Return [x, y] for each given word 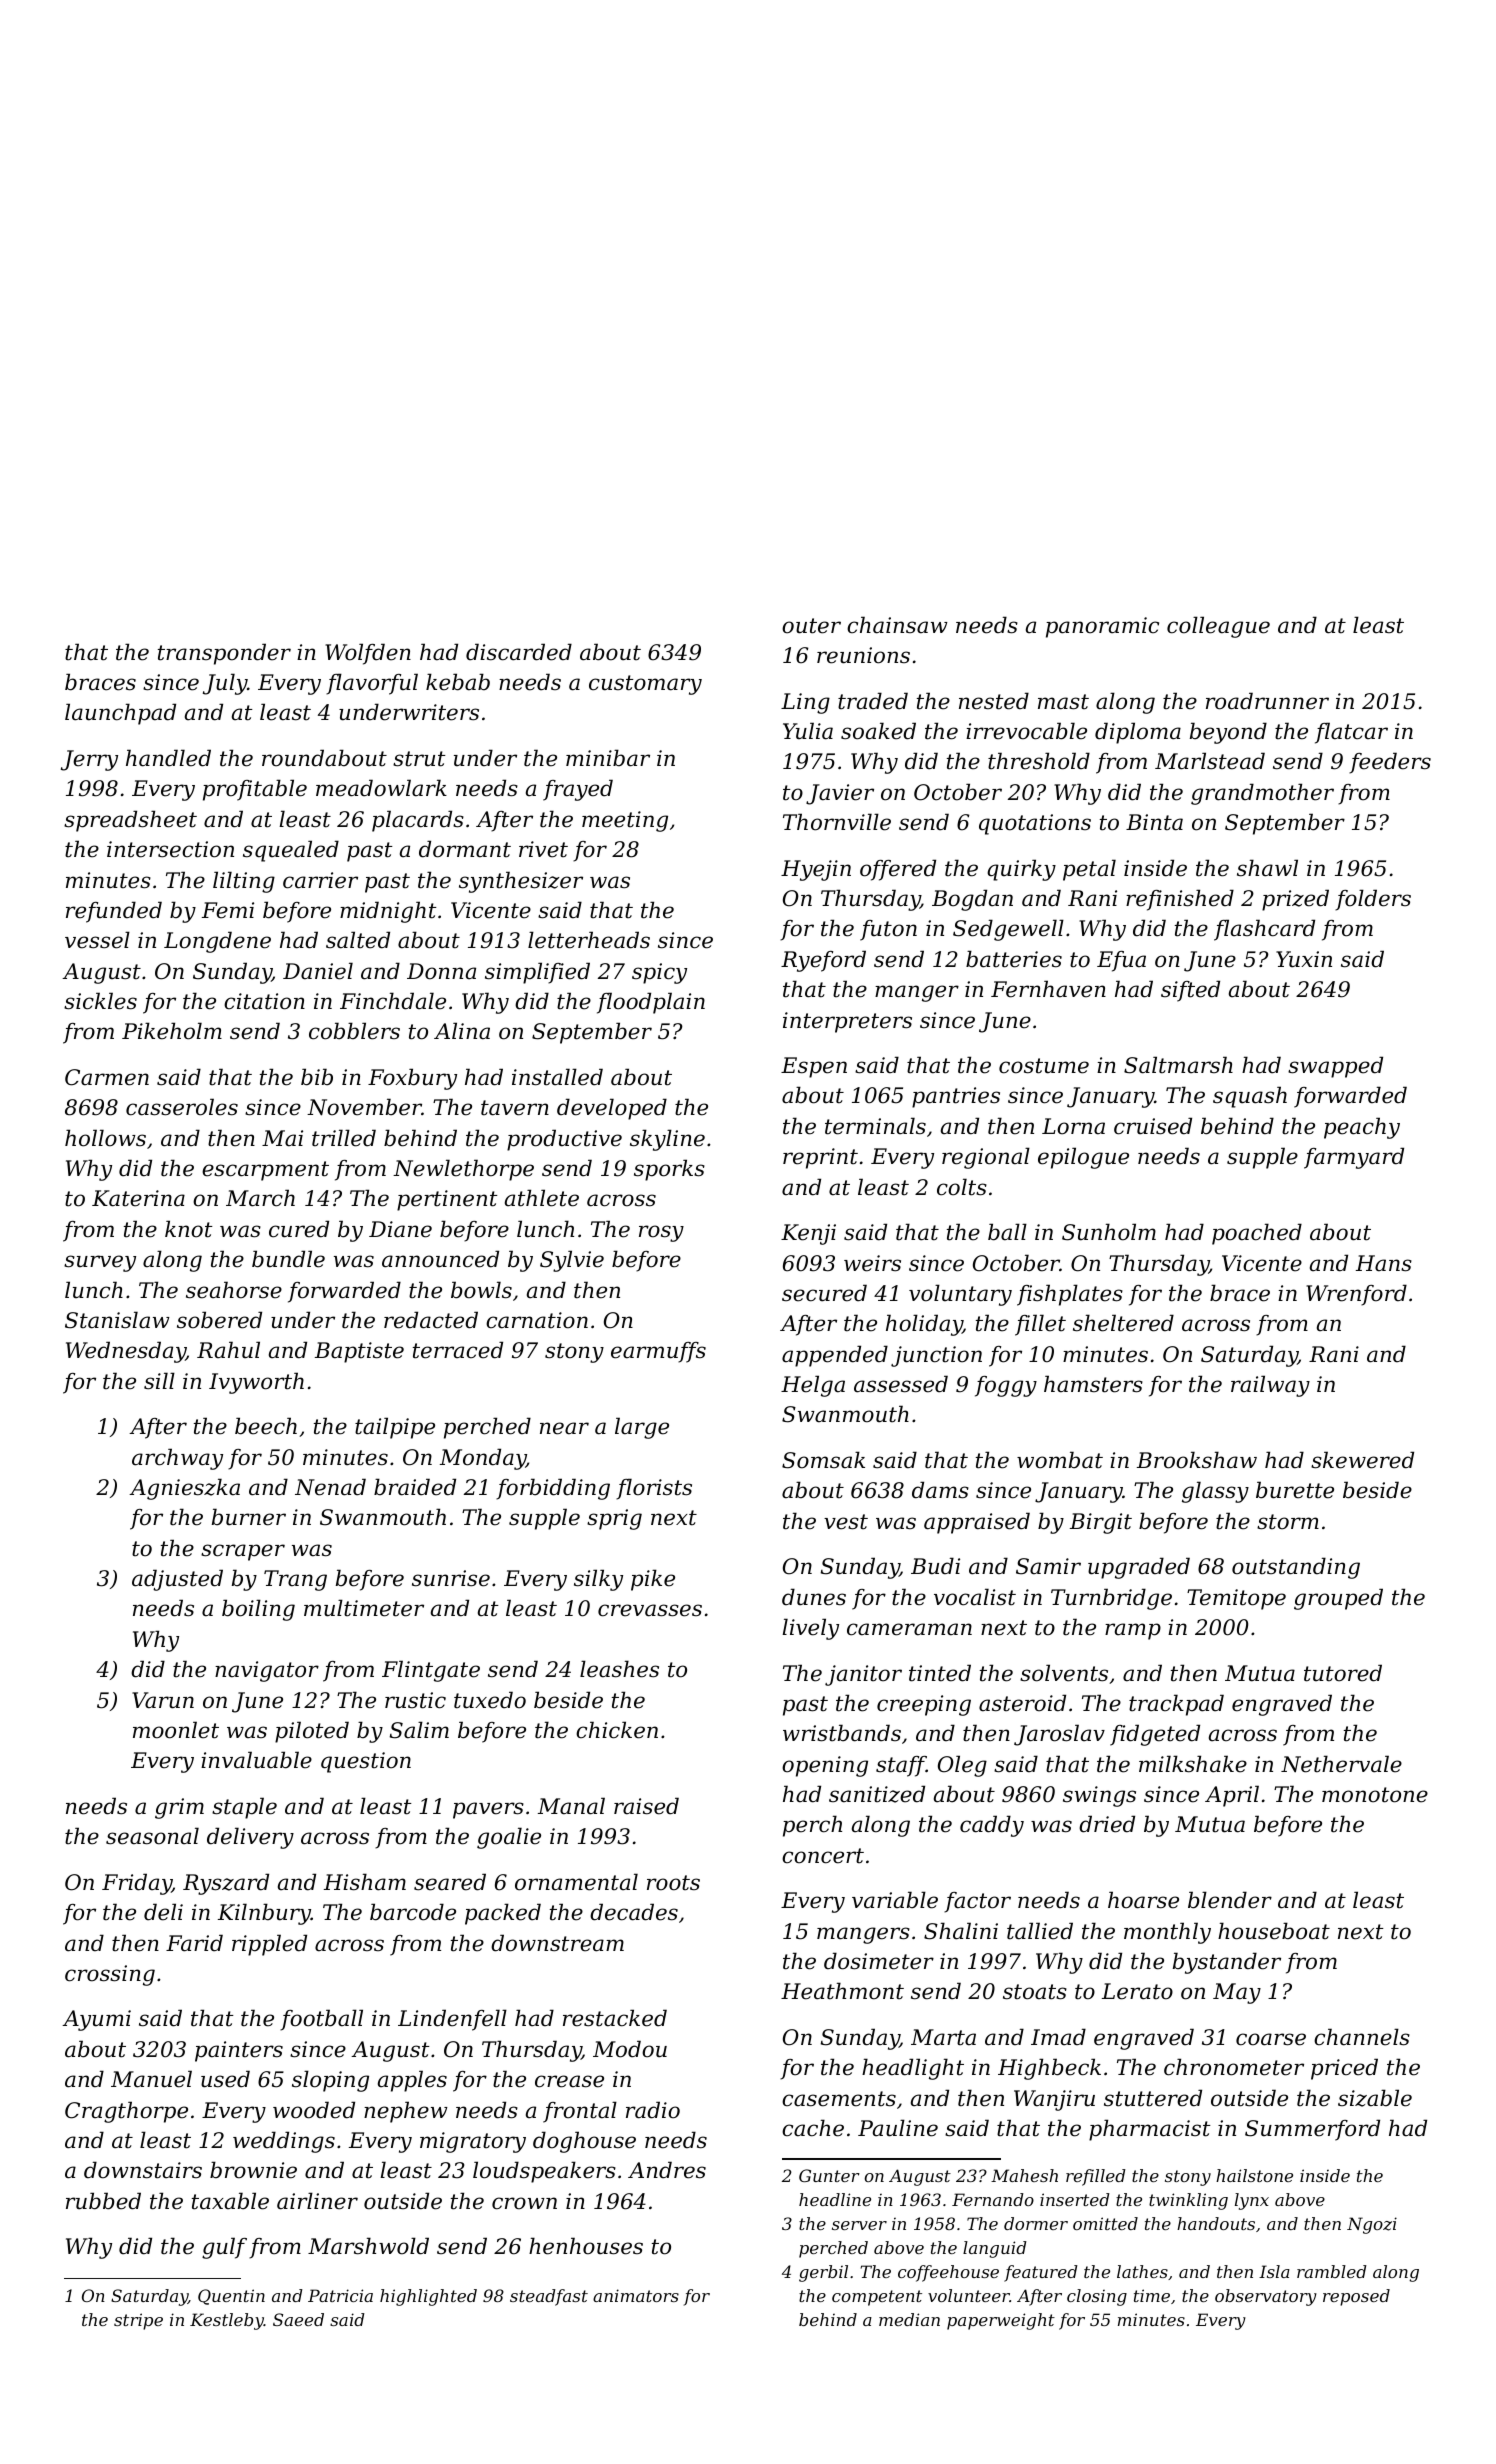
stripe [138, 2321]
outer [811, 626]
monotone [1375, 1795]
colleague [1218, 627]
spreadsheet [130, 821]
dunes [814, 1597]
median [909, 2319]
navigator [267, 1671]
